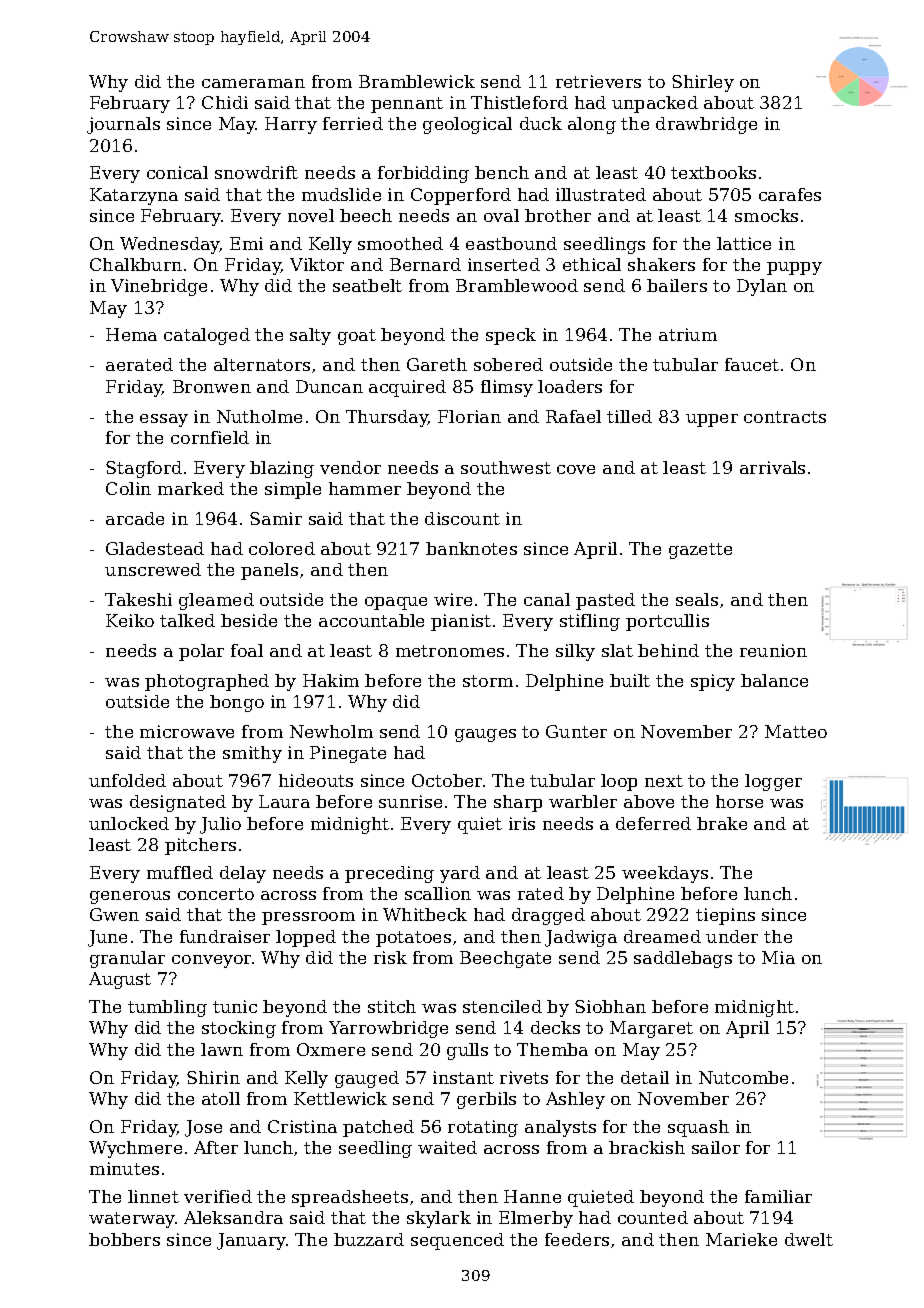 Image resolution: width=924 pixels, height=1308 pixels. What do you see at coordinates (124, 1239) in the screenshot?
I see `bobbers` at bounding box center [124, 1239].
